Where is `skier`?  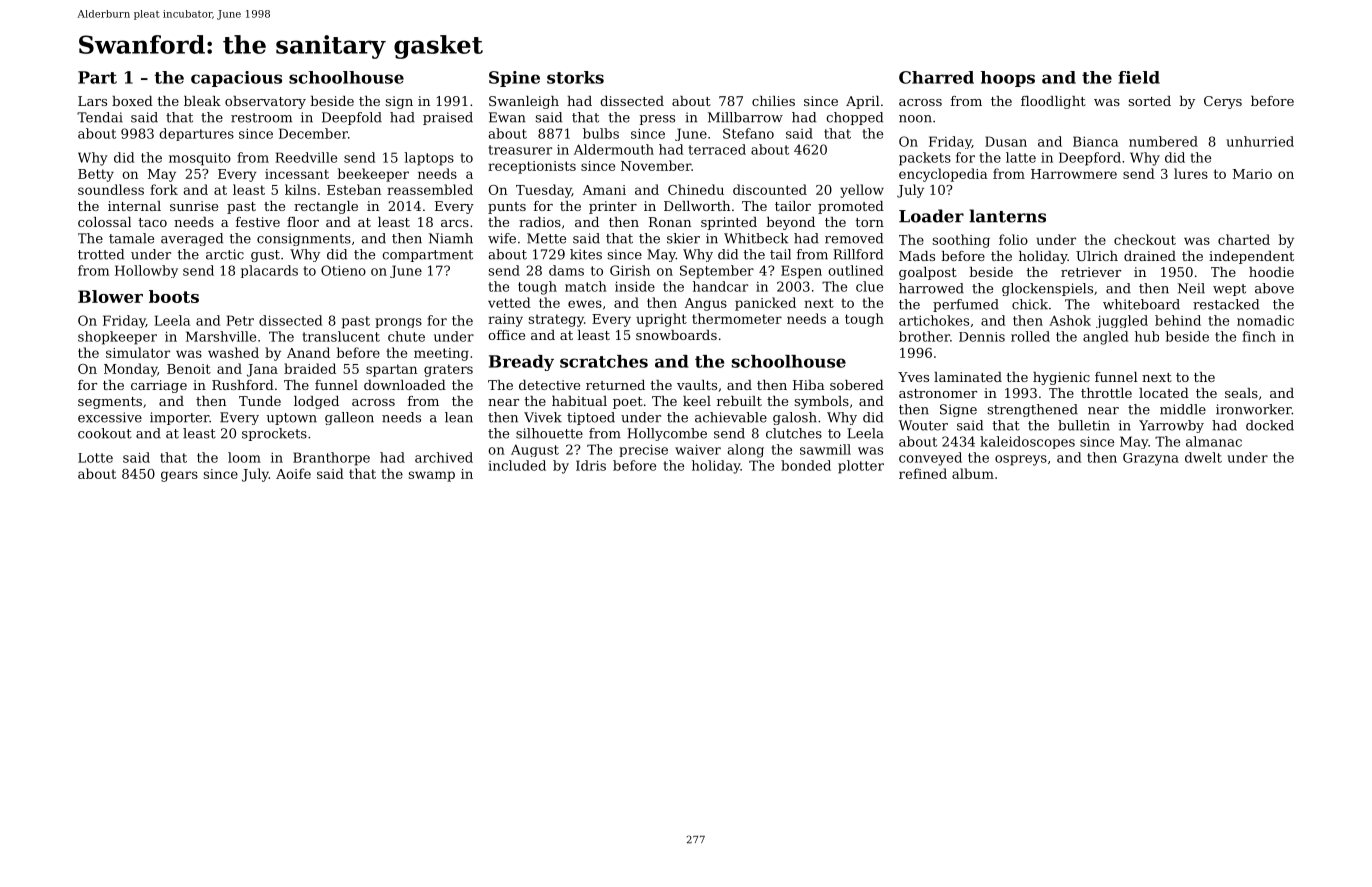
skier is located at coordinates (683, 238).
